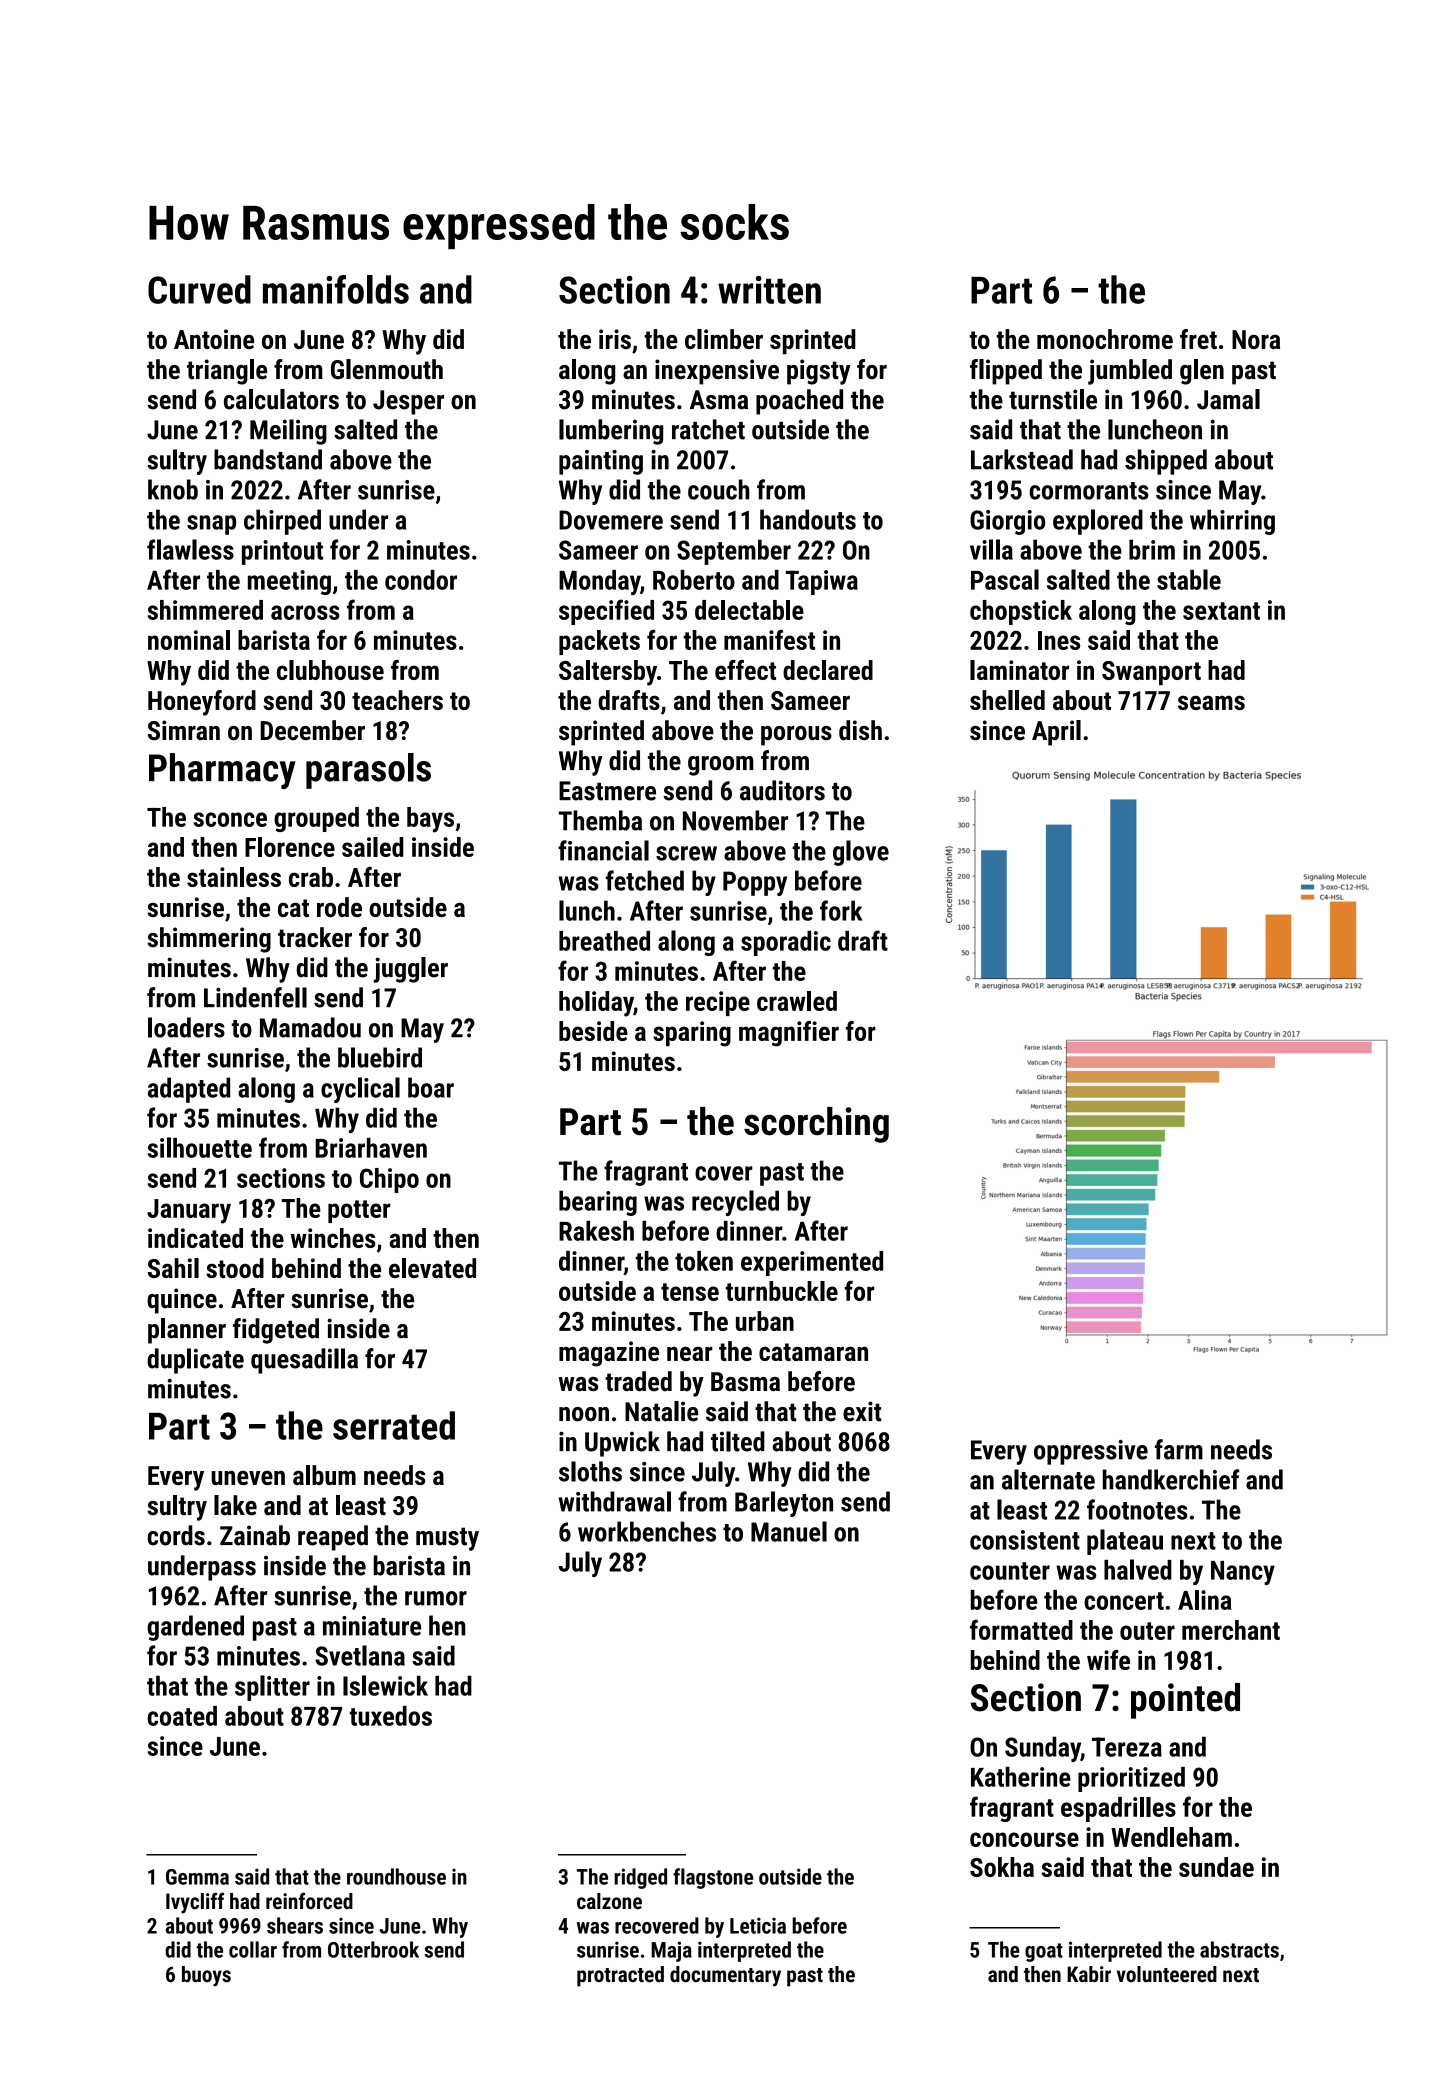 The image size is (1450, 2100). I want to click on farm, so click(1179, 1449).
